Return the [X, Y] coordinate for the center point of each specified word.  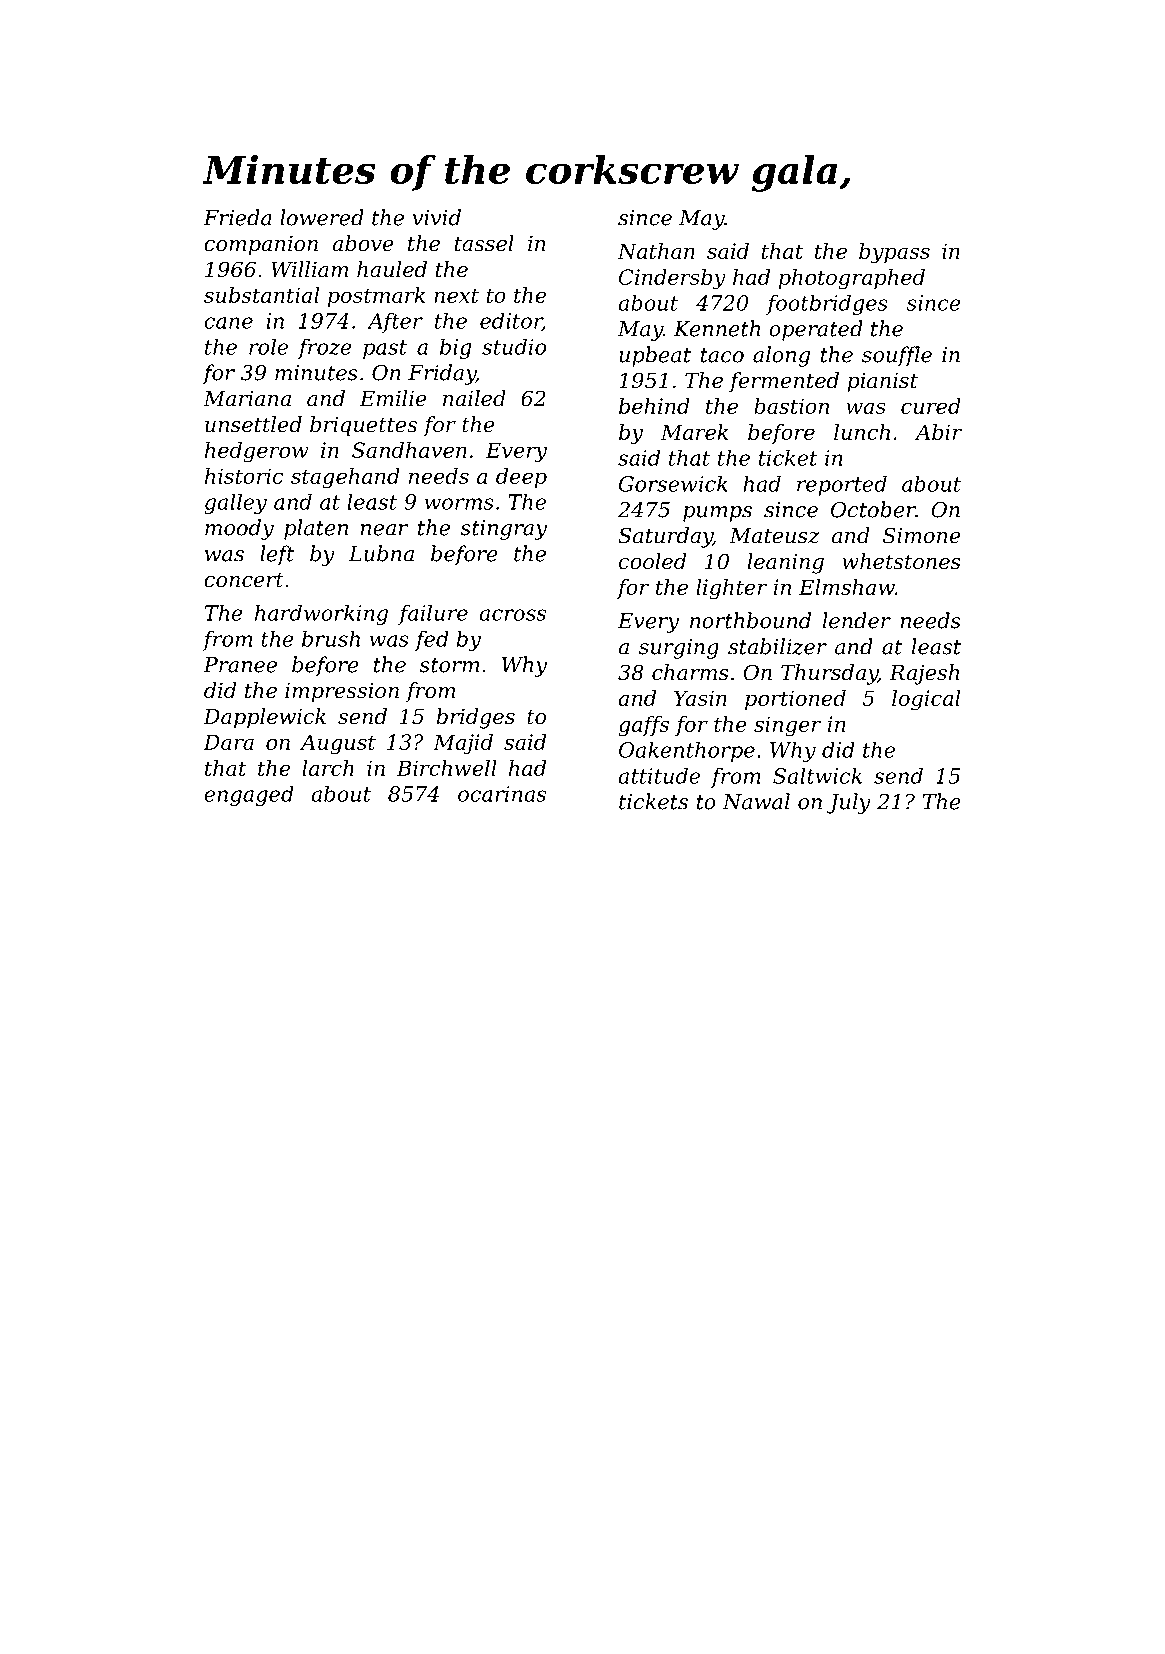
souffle [897, 356]
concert [244, 580]
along [781, 356]
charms [690, 672]
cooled [652, 561]
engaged [249, 795]
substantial [261, 295]
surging [679, 649]
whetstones [901, 561]
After [395, 323]
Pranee [240, 665]
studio [514, 346]
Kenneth [717, 328]
